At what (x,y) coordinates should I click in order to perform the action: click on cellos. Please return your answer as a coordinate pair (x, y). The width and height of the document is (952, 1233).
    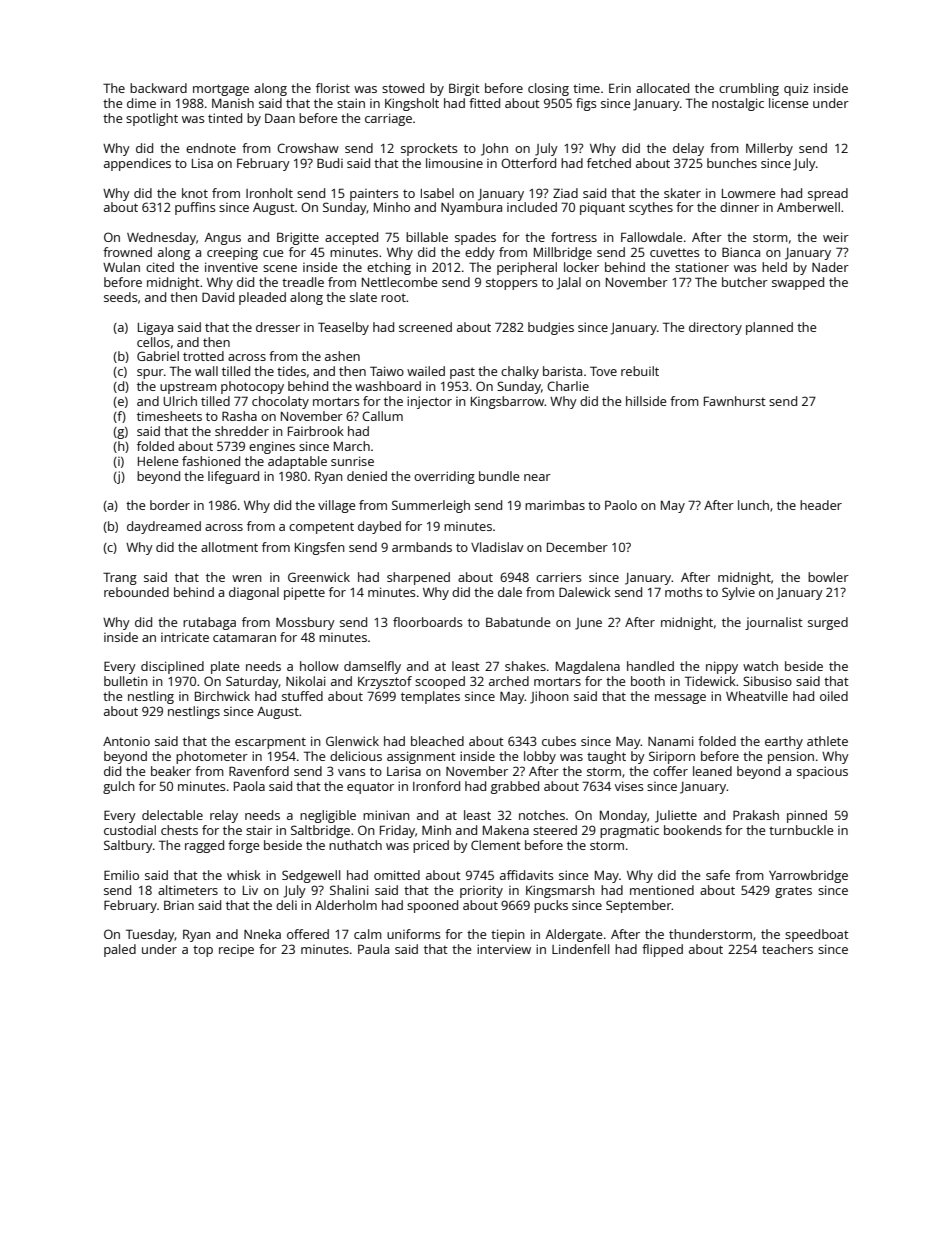
    Looking at the image, I should click on (153, 342).
